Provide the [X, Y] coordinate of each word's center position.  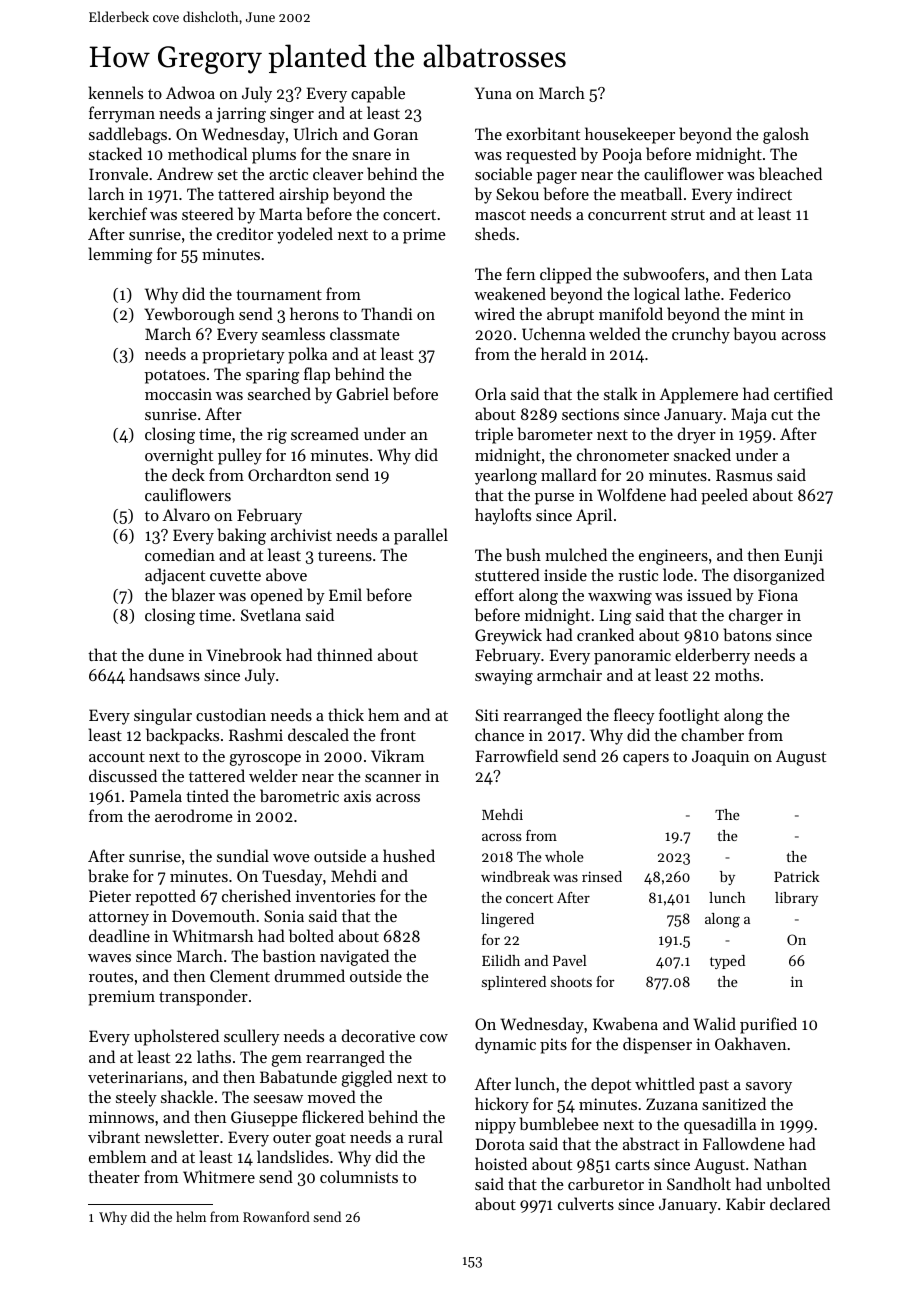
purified [768, 1025]
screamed [325, 433]
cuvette [235, 576]
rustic [638, 575]
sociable [503, 173]
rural [425, 1136]
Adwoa [190, 92]
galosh [786, 135]
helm [191, 1216]
